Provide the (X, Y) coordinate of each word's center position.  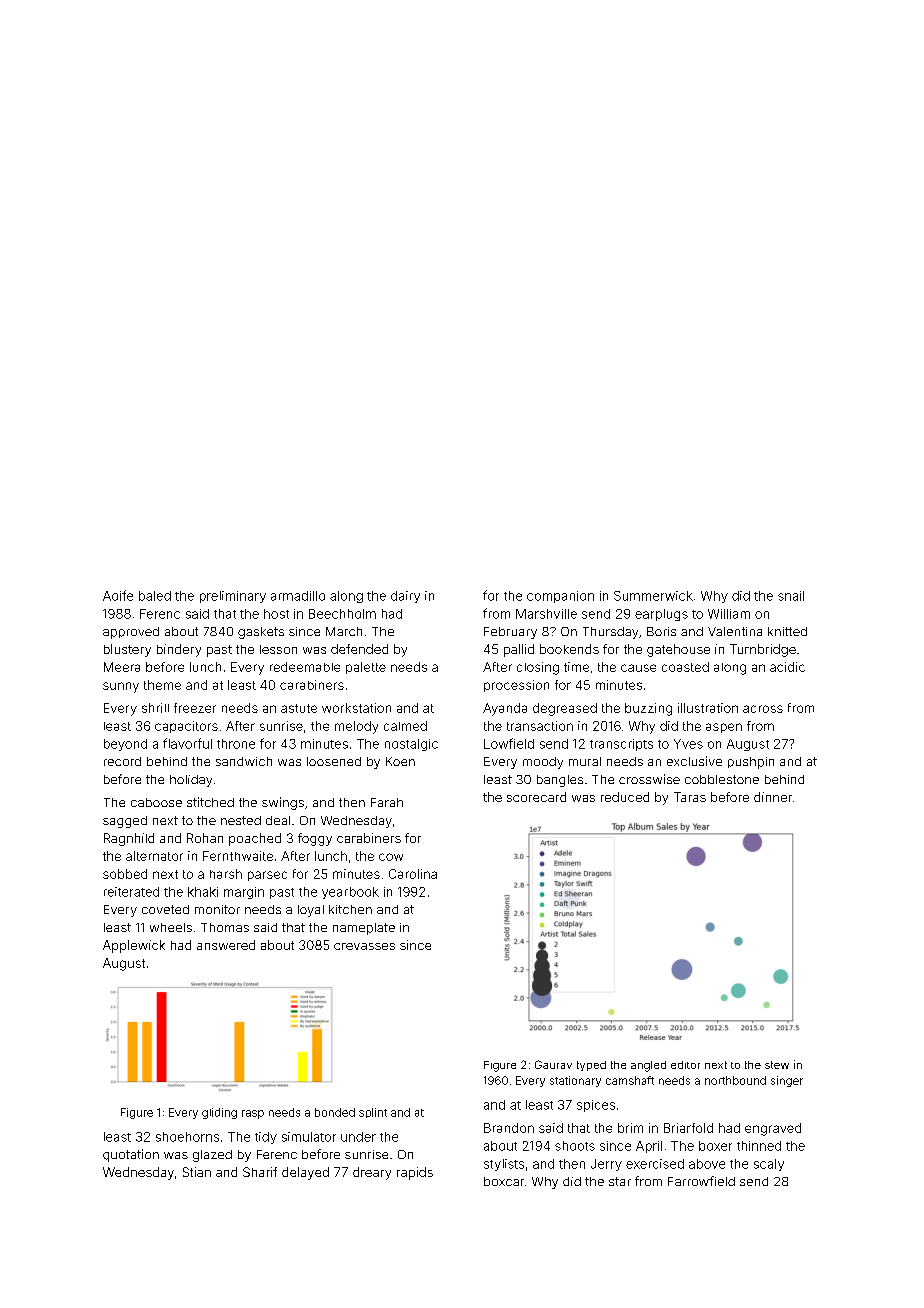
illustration (708, 708)
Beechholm (342, 614)
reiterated (131, 892)
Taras (690, 797)
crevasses (364, 946)
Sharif (260, 1172)
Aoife (118, 595)
